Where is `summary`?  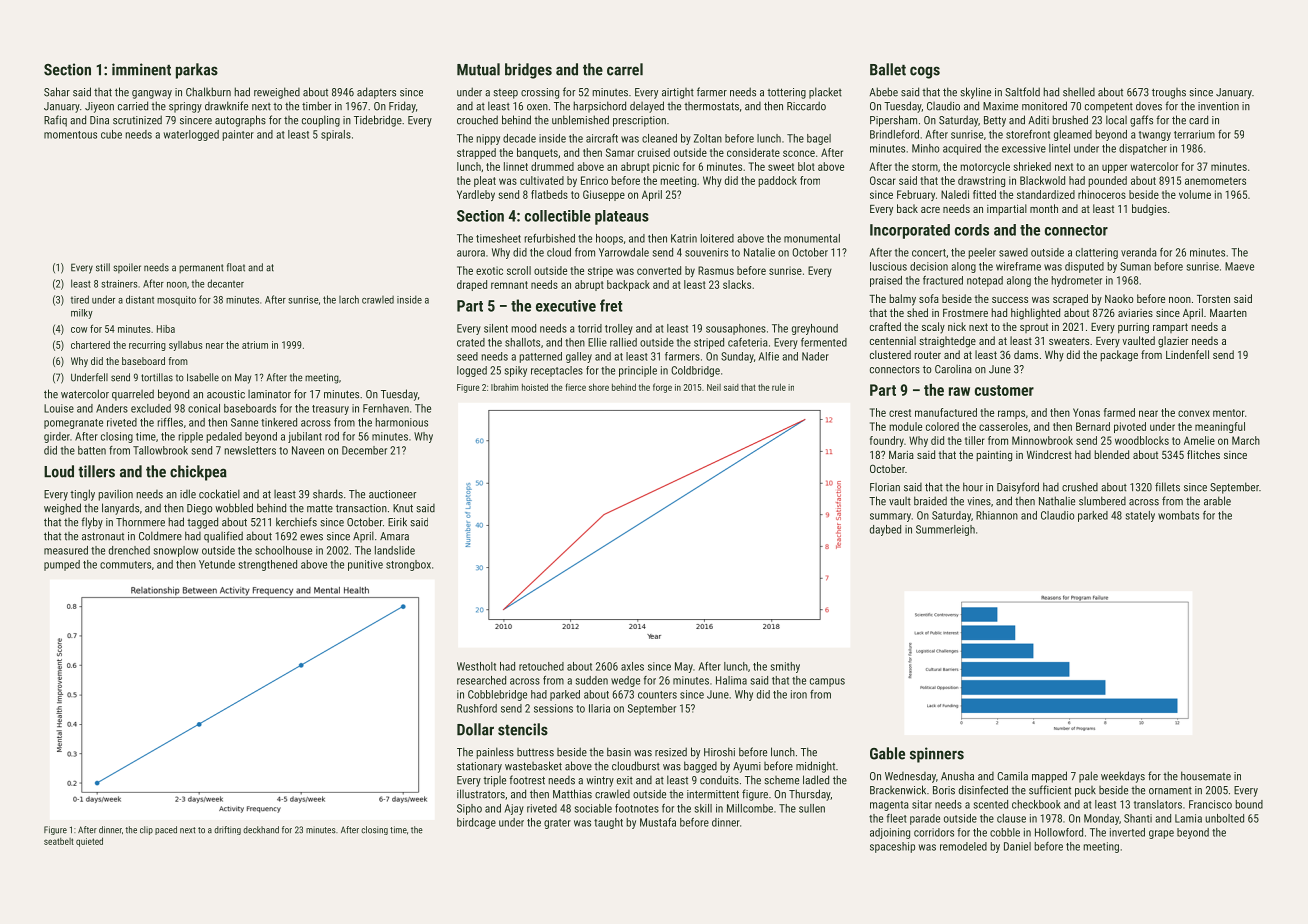 summary is located at coordinates (890, 517).
